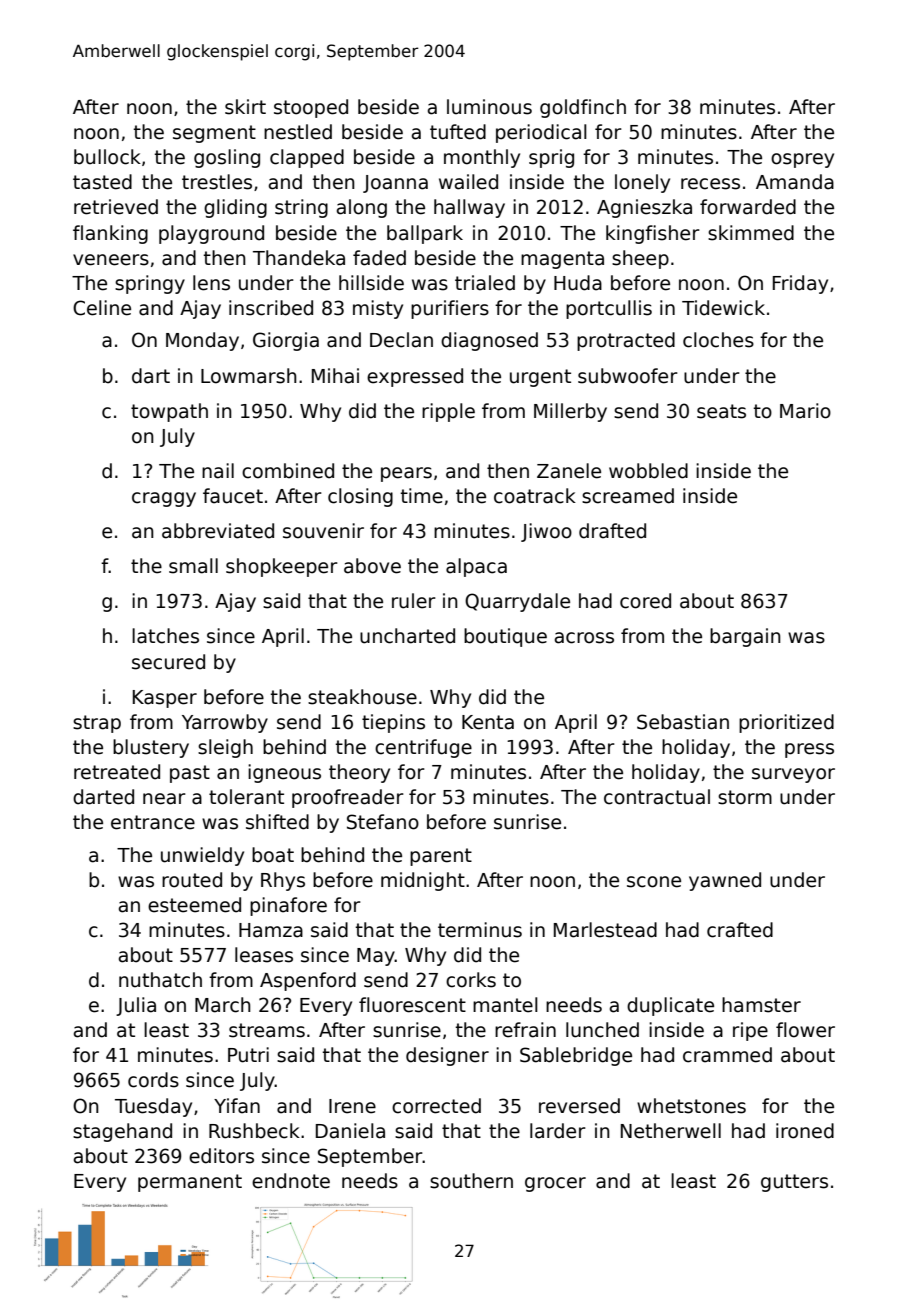  Describe the element at coordinates (248, 1055) in the image. I see `Putri` at that location.
